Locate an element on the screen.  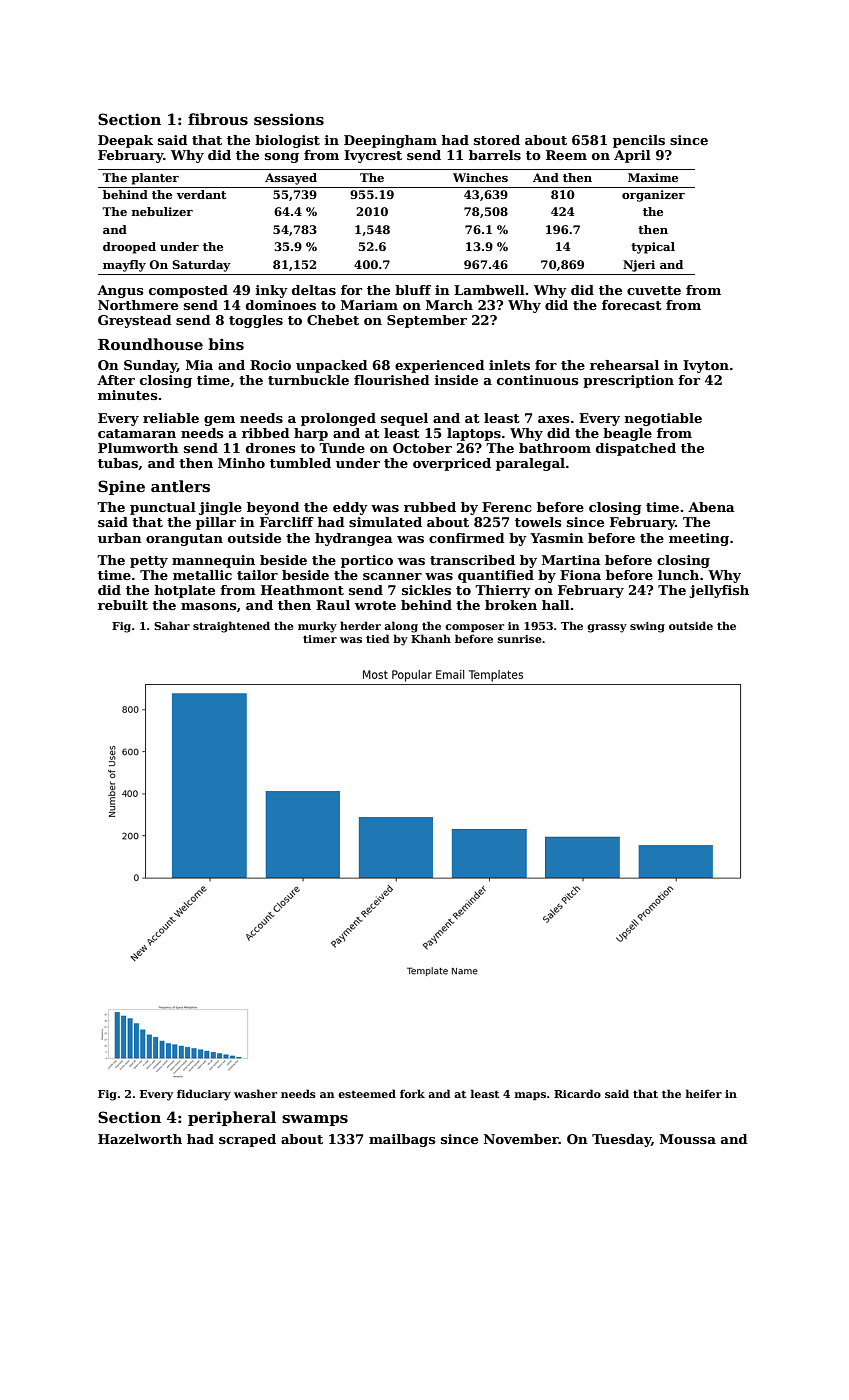
scanner is located at coordinates (392, 576).
